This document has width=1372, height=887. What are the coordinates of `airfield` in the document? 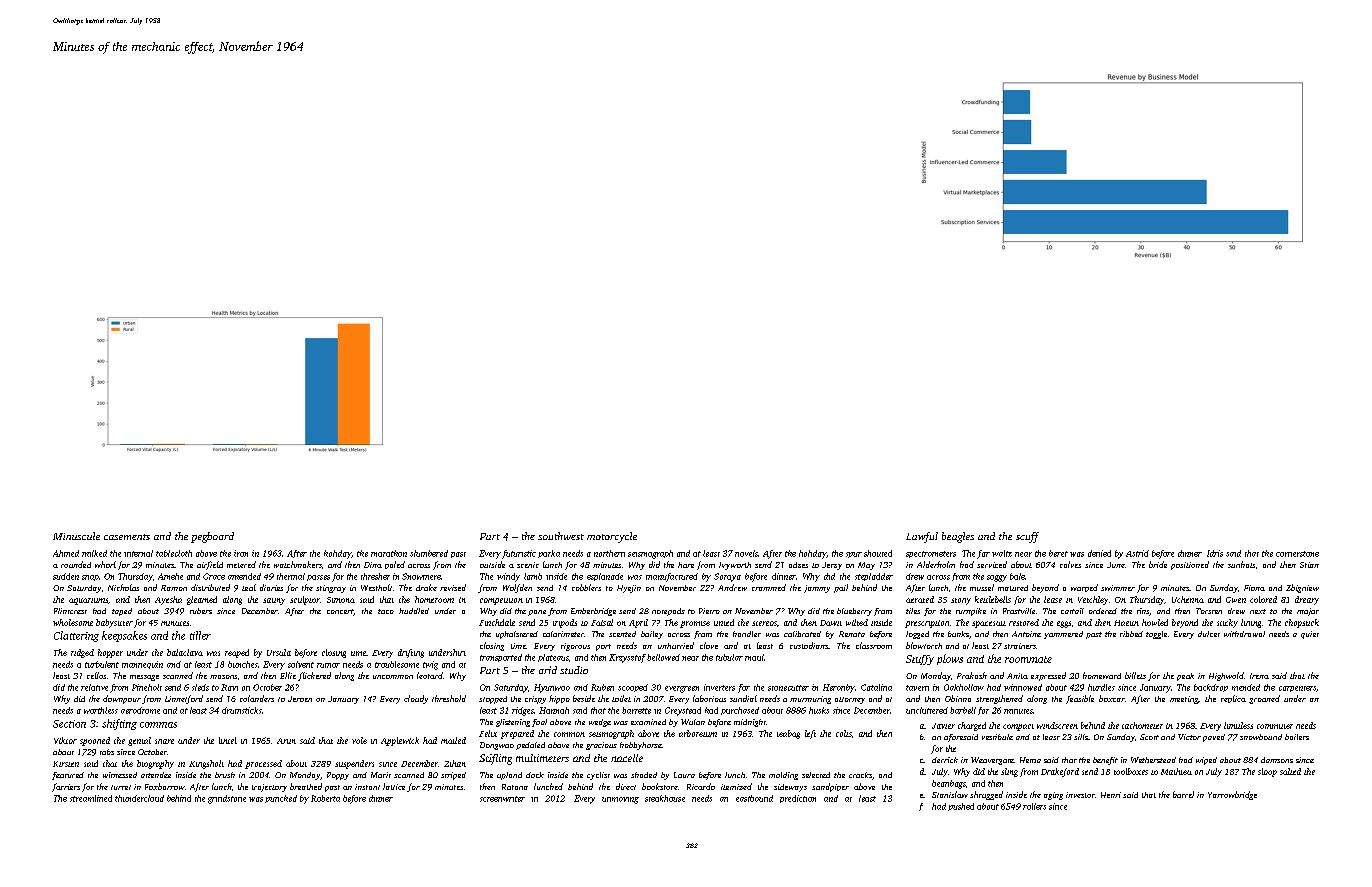 It's located at (210, 565).
